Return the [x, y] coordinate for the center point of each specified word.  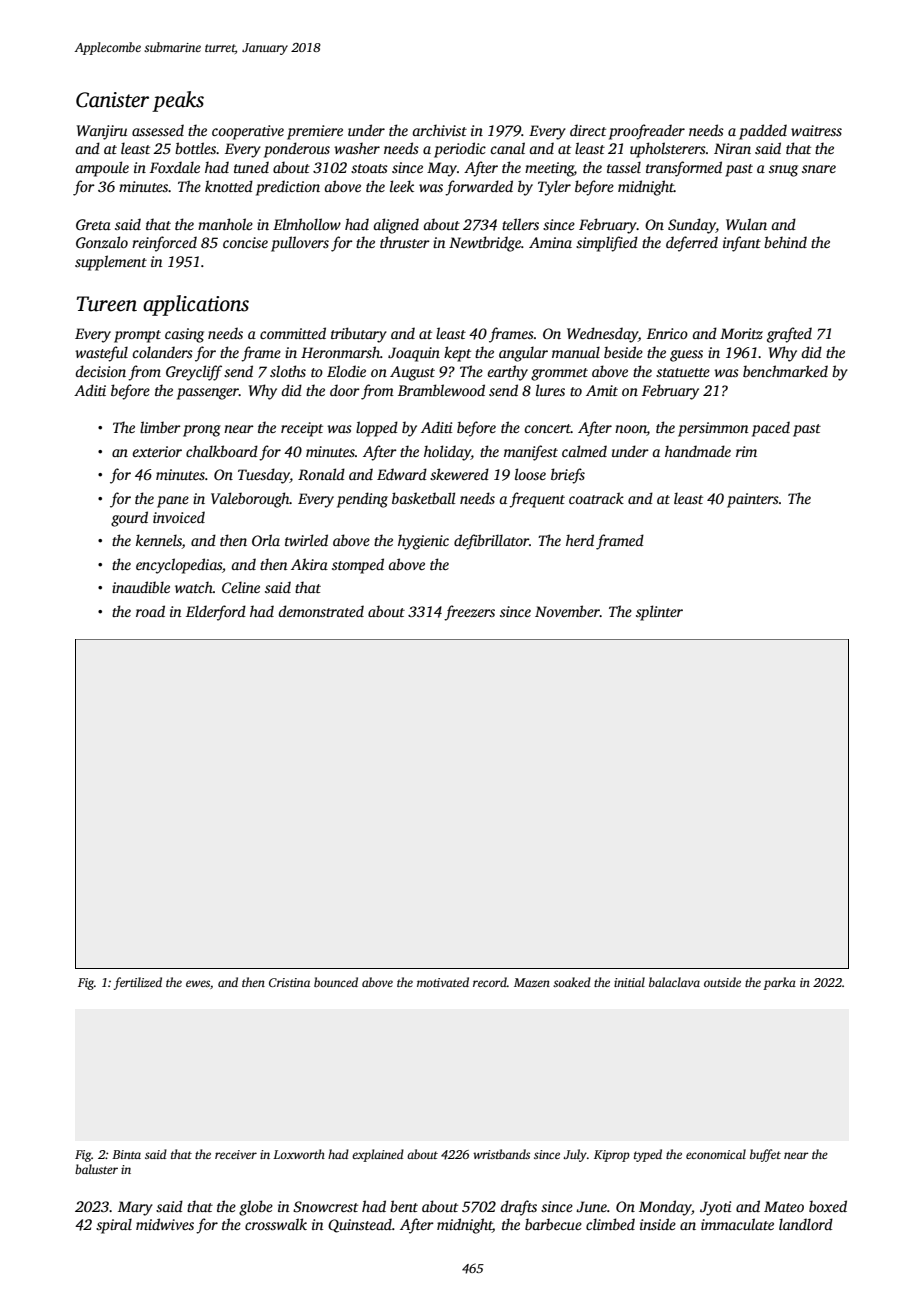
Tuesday [264, 476]
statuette [683, 372]
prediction [288, 188]
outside [722, 982]
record [490, 982]
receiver [236, 1154]
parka [779, 983]
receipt [302, 429]
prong [202, 431]
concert [548, 428]
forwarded [479, 188]
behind [785, 242]
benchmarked [785, 371]
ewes [198, 983]
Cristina [289, 982]
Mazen [532, 982]
